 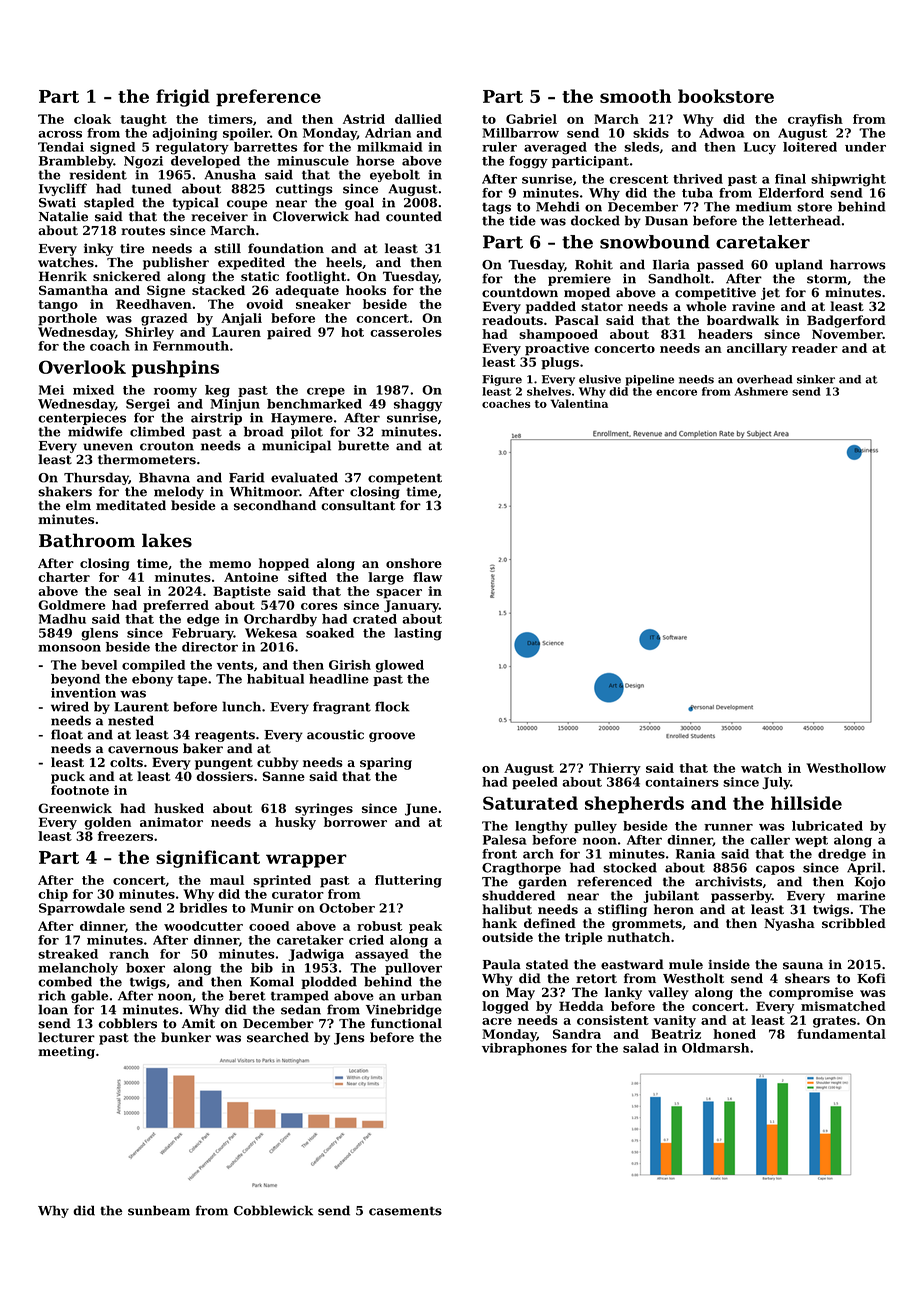 I want to click on smooth, so click(x=635, y=96).
